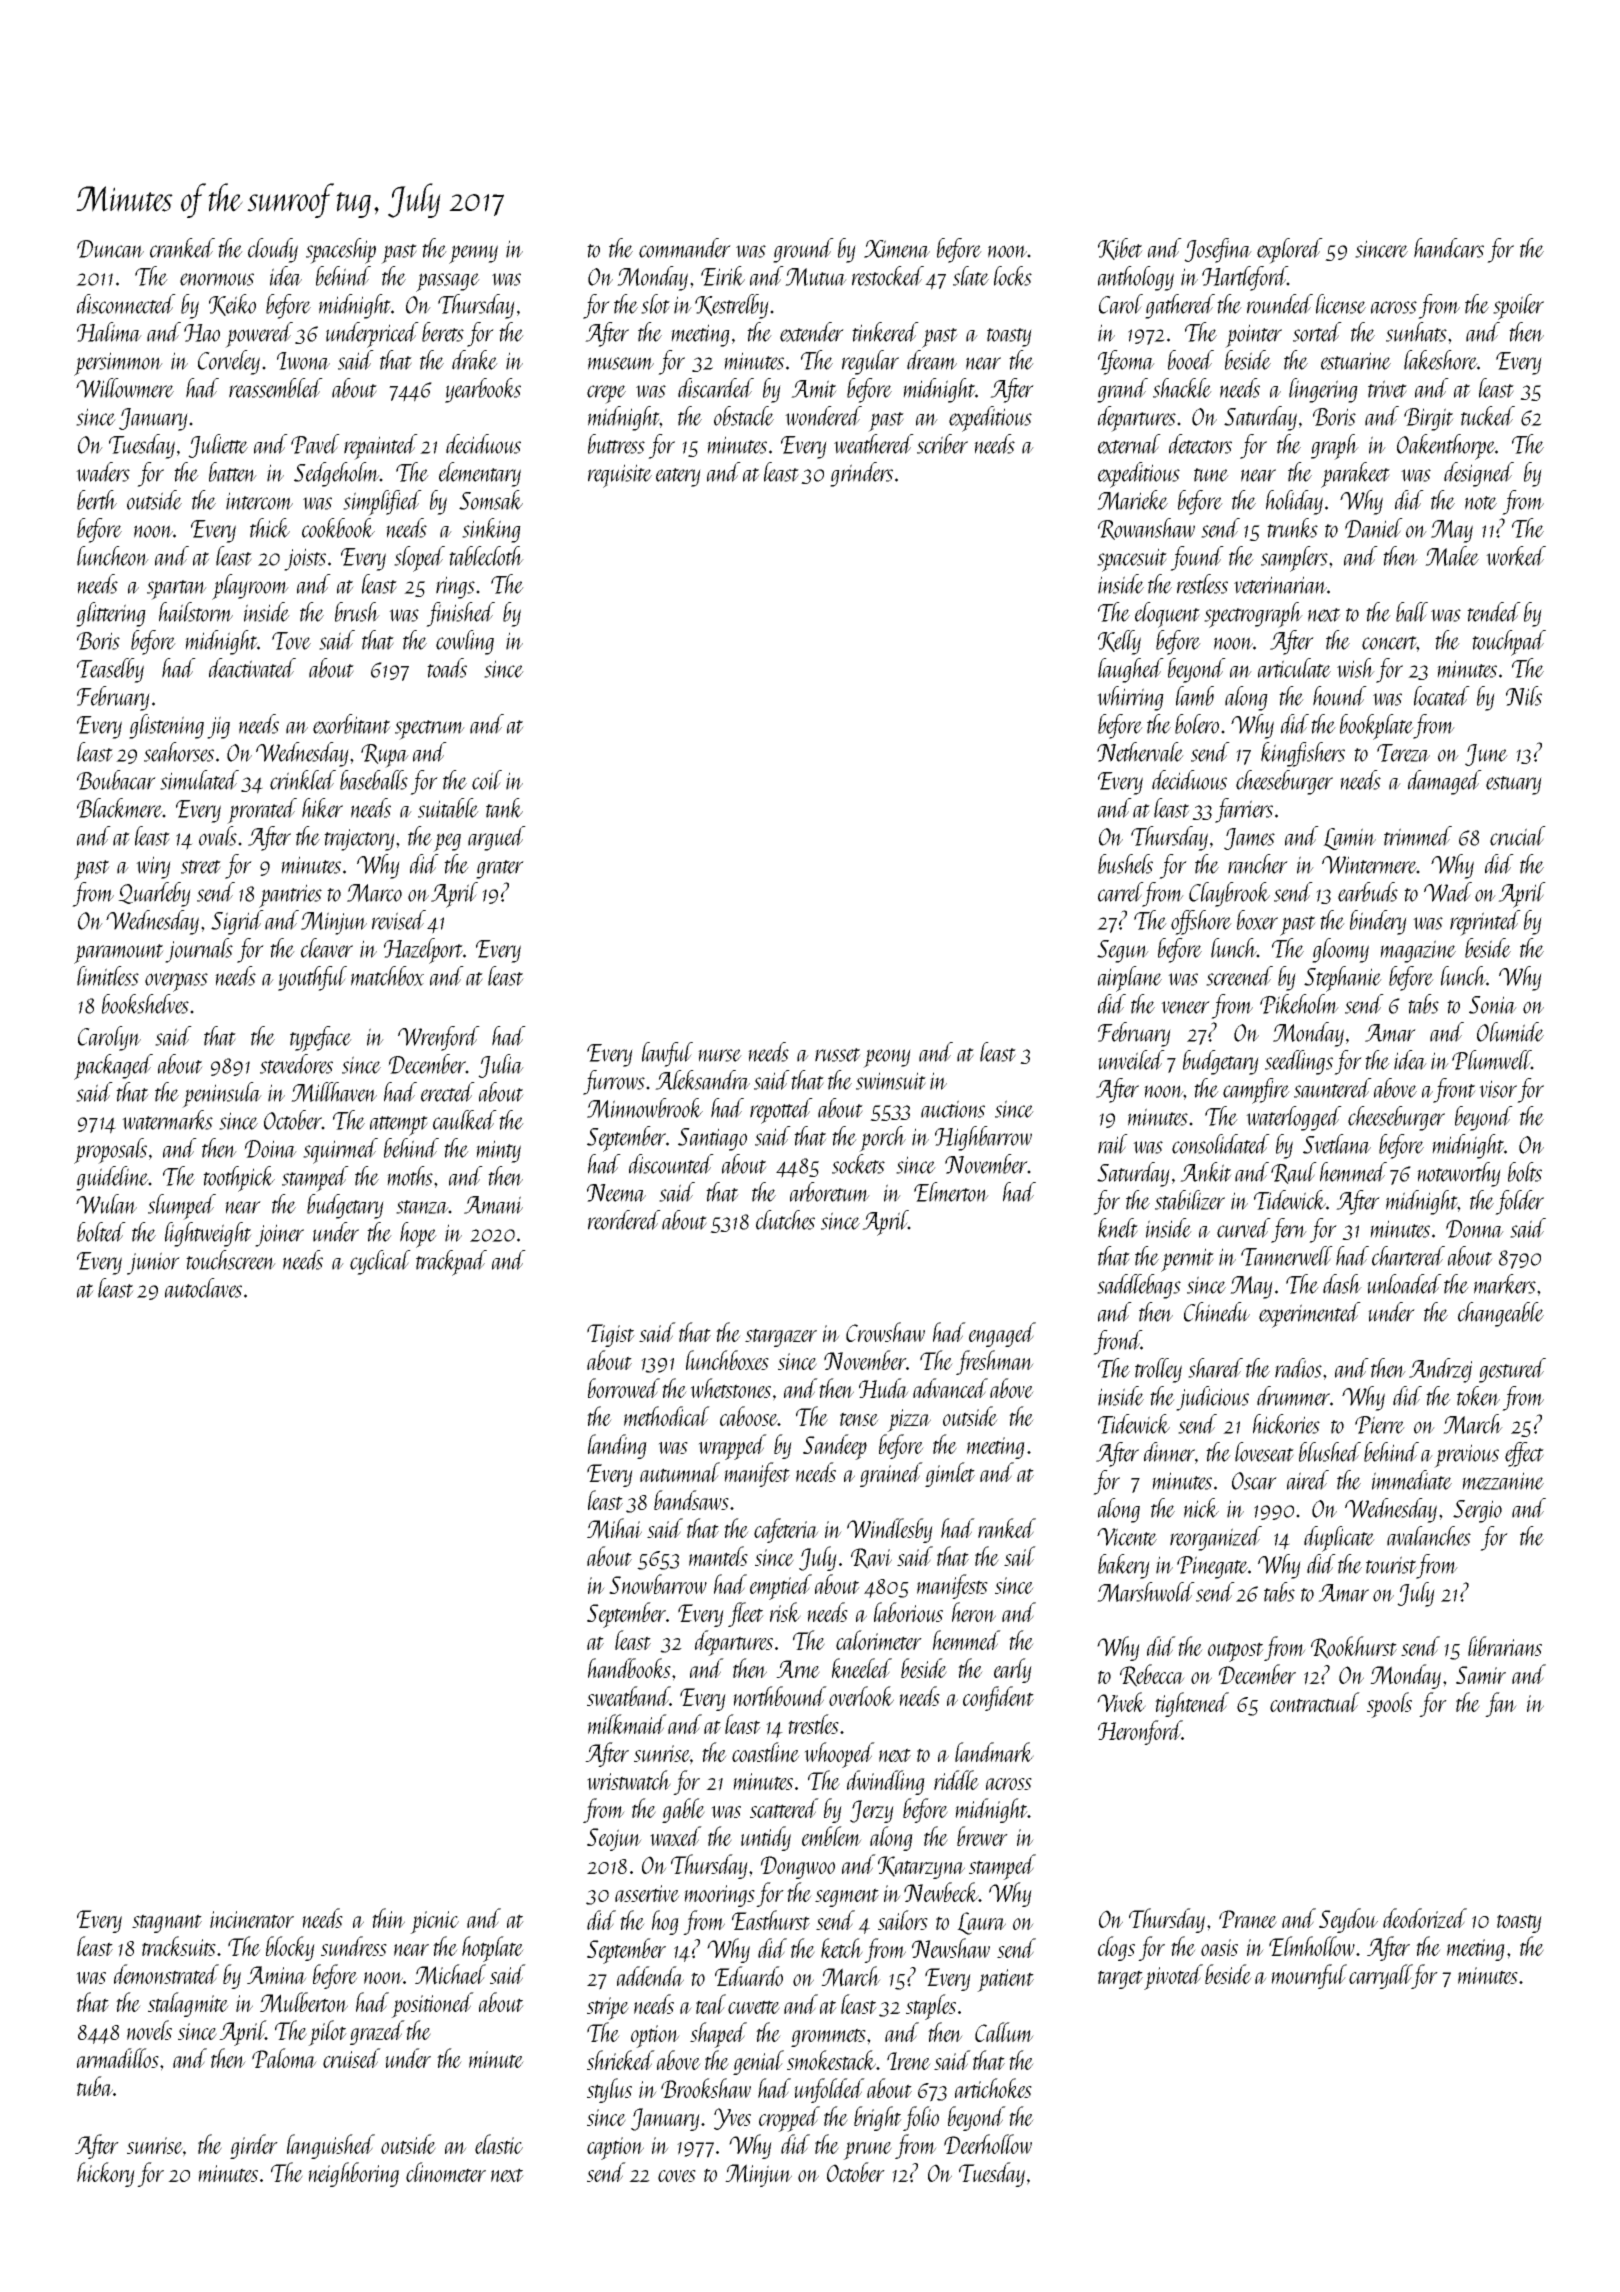 This screenshot has width=1620, height=2292. What do you see at coordinates (1339, 1539) in the screenshot?
I see `duplicate` at bounding box center [1339, 1539].
